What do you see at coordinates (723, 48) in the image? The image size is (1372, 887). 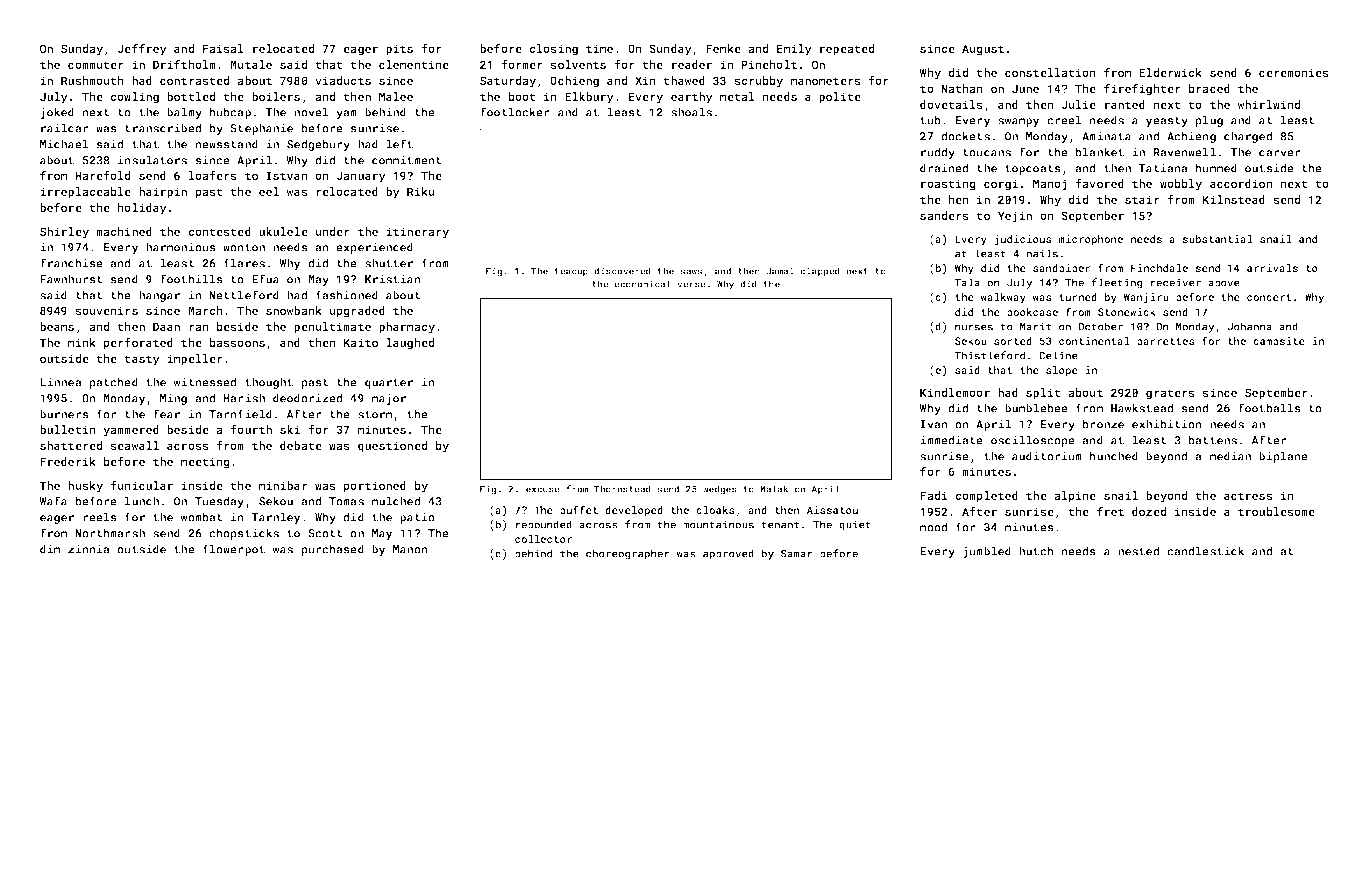 I see `Femke` at bounding box center [723, 48].
